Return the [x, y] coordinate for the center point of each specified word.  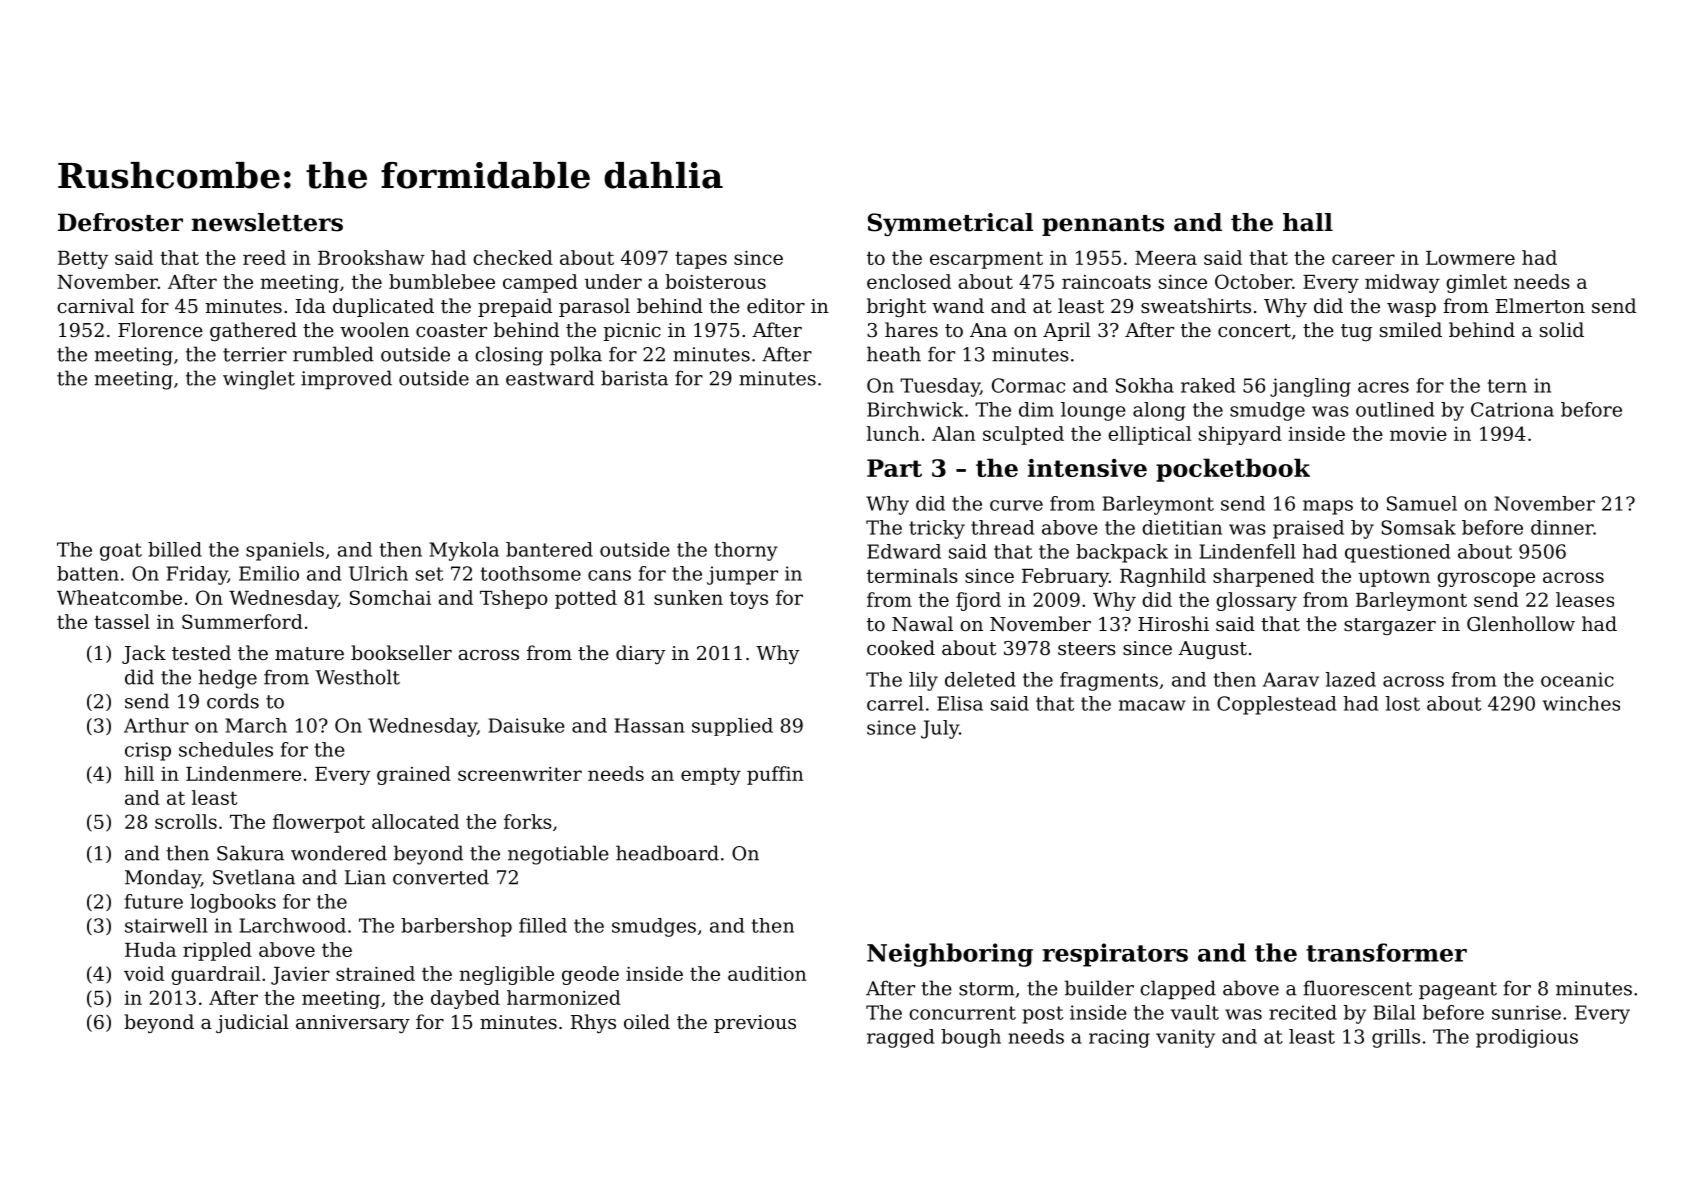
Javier [300, 975]
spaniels [285, 551]
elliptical [1149, 435]
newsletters [267, 222]
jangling [1310, 387]
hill [139, 773]
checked [513, 257]
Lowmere [1470, 258]
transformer [1386, 952]
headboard [667, 853]
